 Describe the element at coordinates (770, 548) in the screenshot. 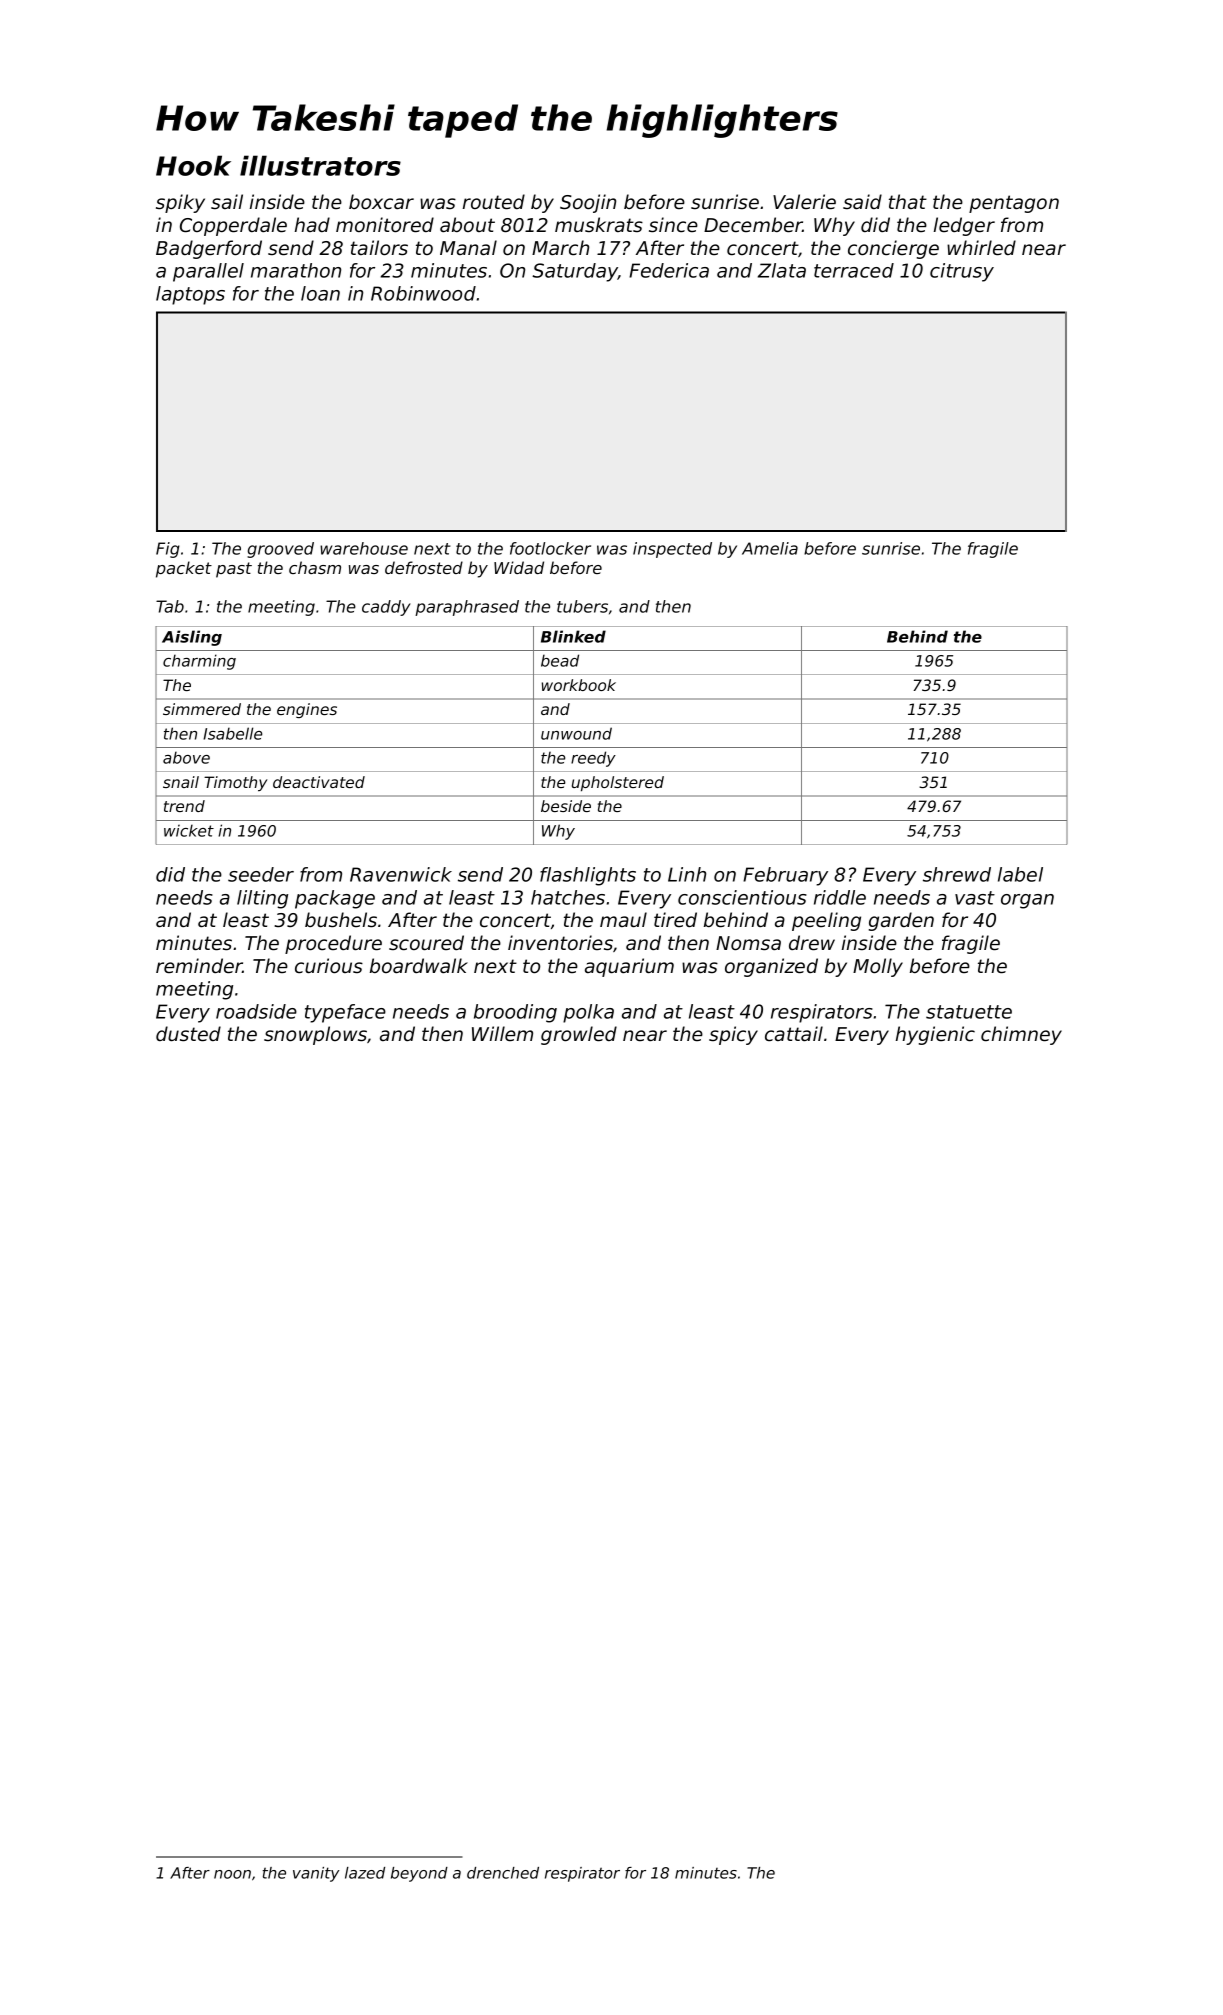

I see `Amelia` at that location.
